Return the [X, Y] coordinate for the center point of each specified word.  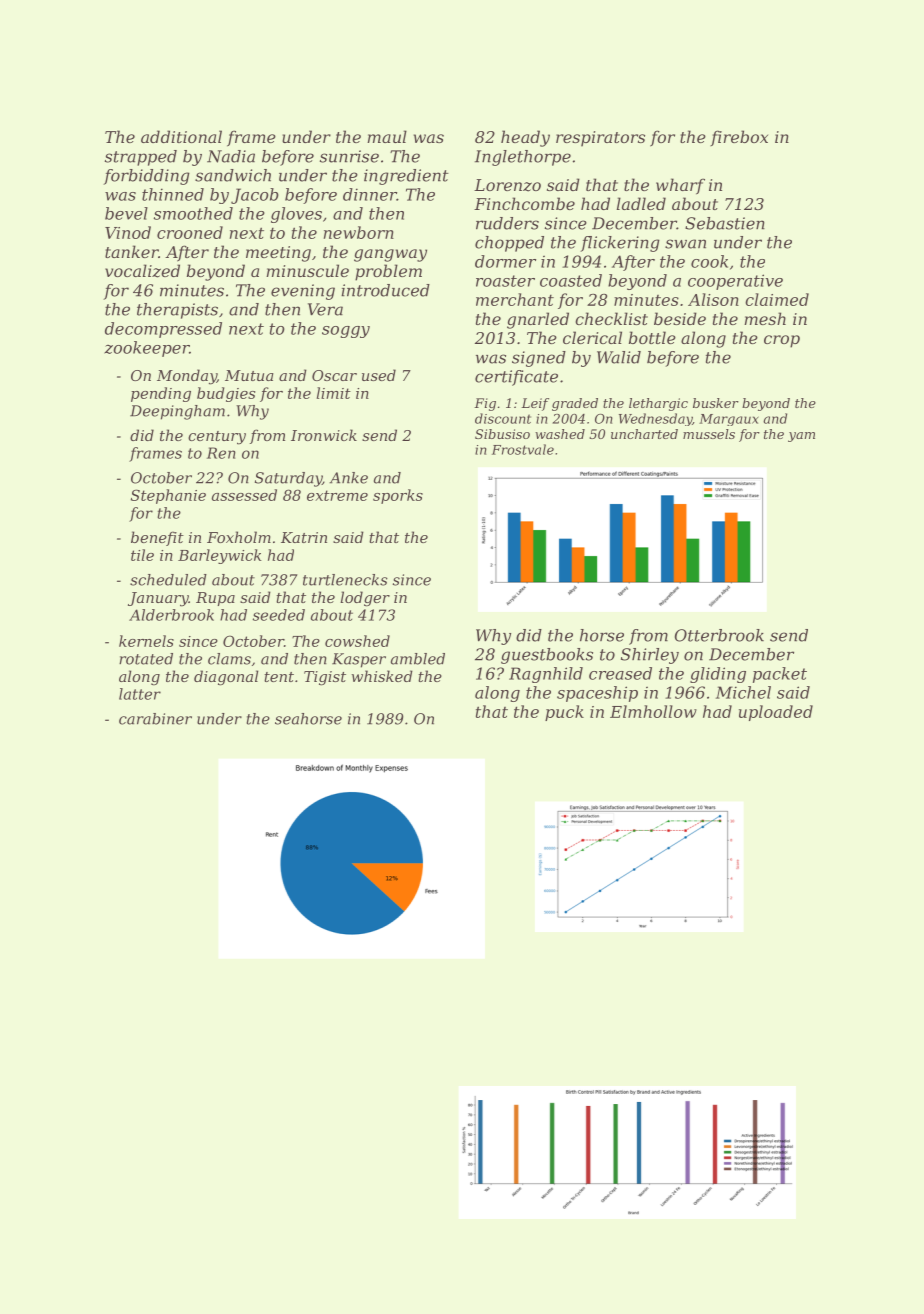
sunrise [349, 156]
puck [564, 713]
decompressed [163, 330]
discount [503, 418]
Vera [325, 309]
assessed [244, 495]
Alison [713, 299]
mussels [709, 434]
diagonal [226, 678]
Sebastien [725, 223]
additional [181, 136]
